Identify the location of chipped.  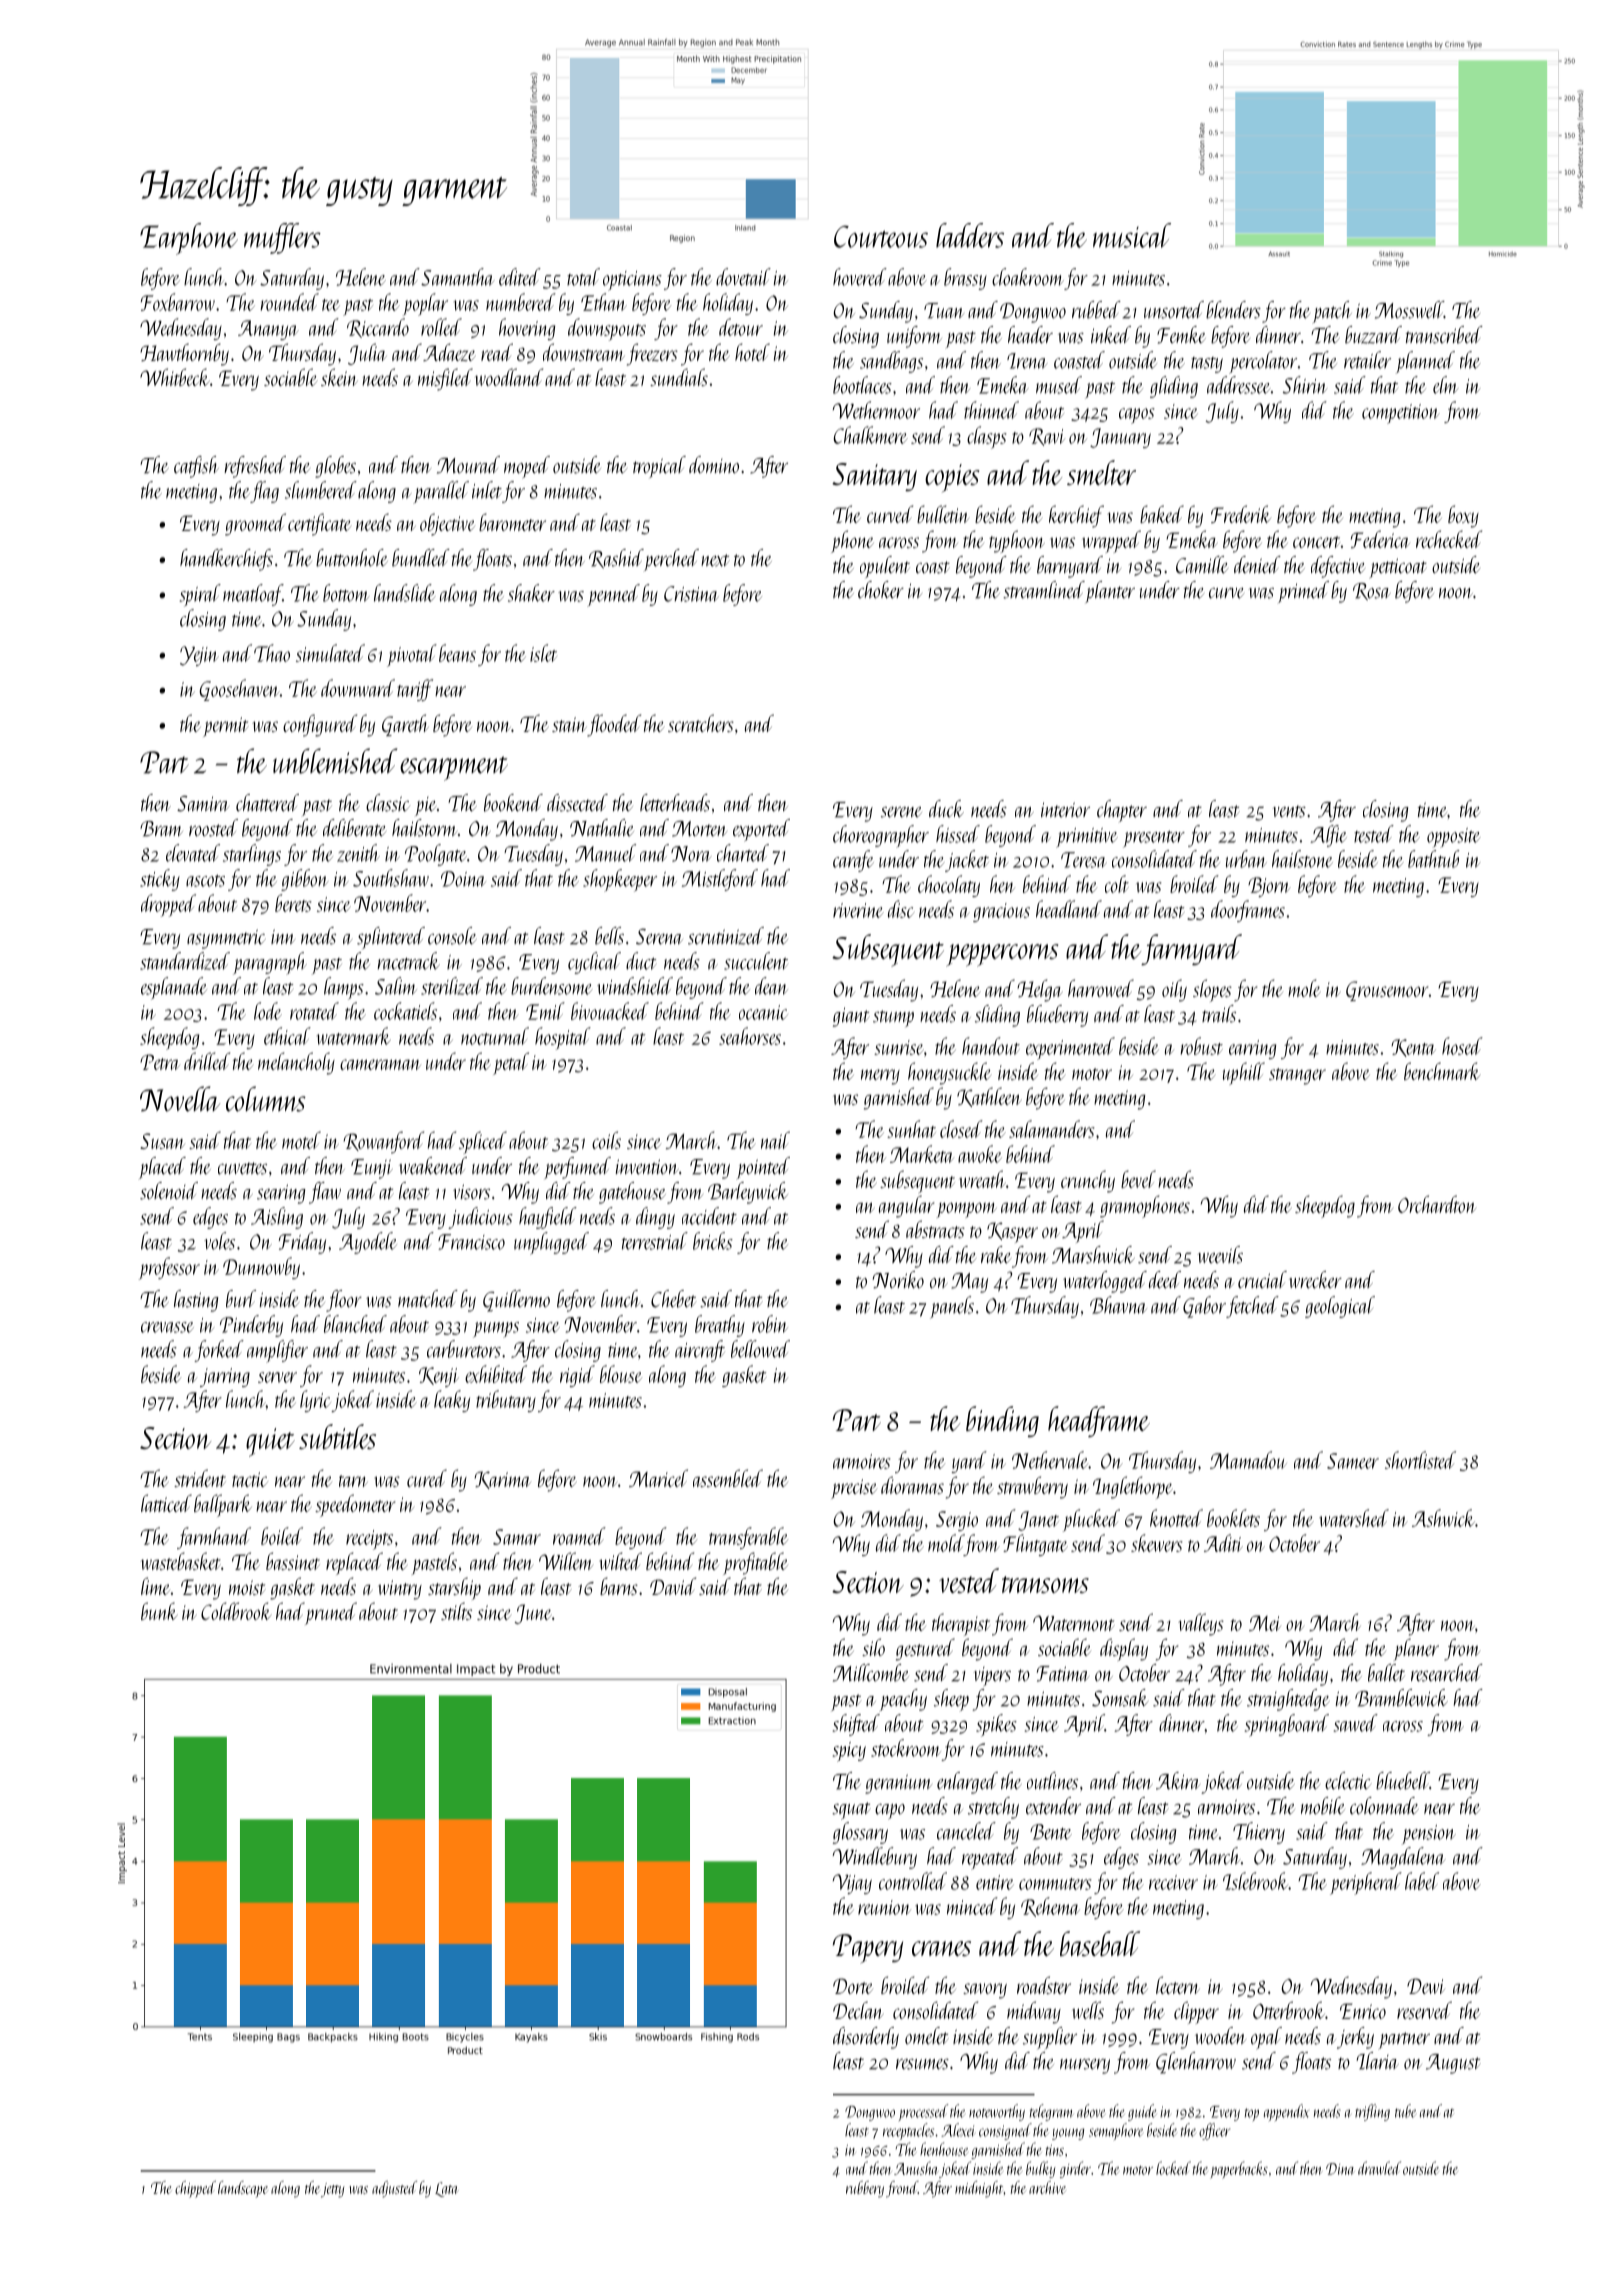
(195, 2189).
